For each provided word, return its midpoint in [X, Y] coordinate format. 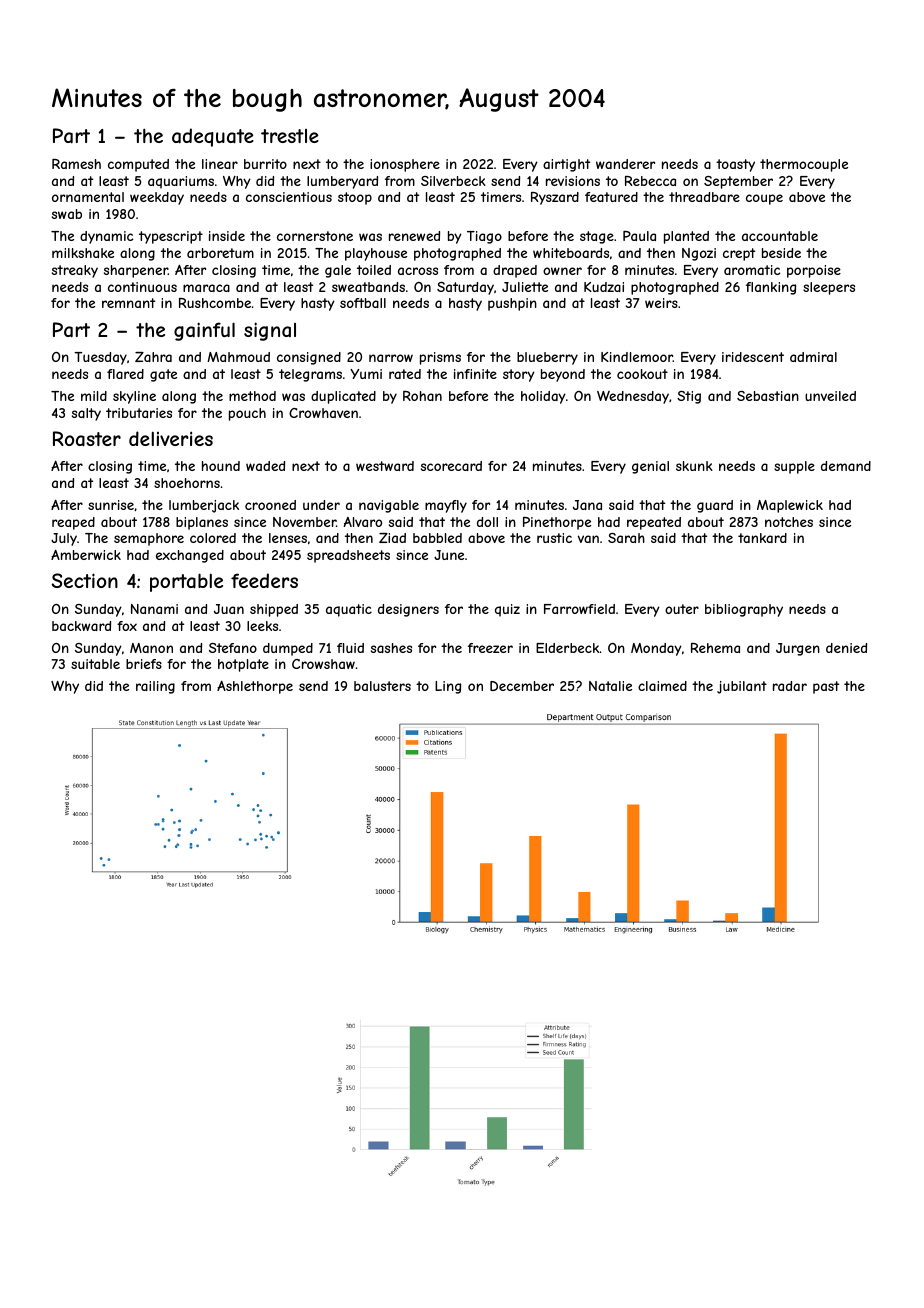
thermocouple [804, 165]
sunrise [111, 505]
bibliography [744, 610]
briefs [144, 664]
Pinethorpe [557, 523]
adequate [213, 137]
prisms [440, 358]
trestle [290, 136]
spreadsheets [348, 556]
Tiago [484, 237]
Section [84, 580]
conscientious [289, 197]
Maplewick [790, 506]
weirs [661, 303]
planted [686, 237]
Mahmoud [239, 357]
